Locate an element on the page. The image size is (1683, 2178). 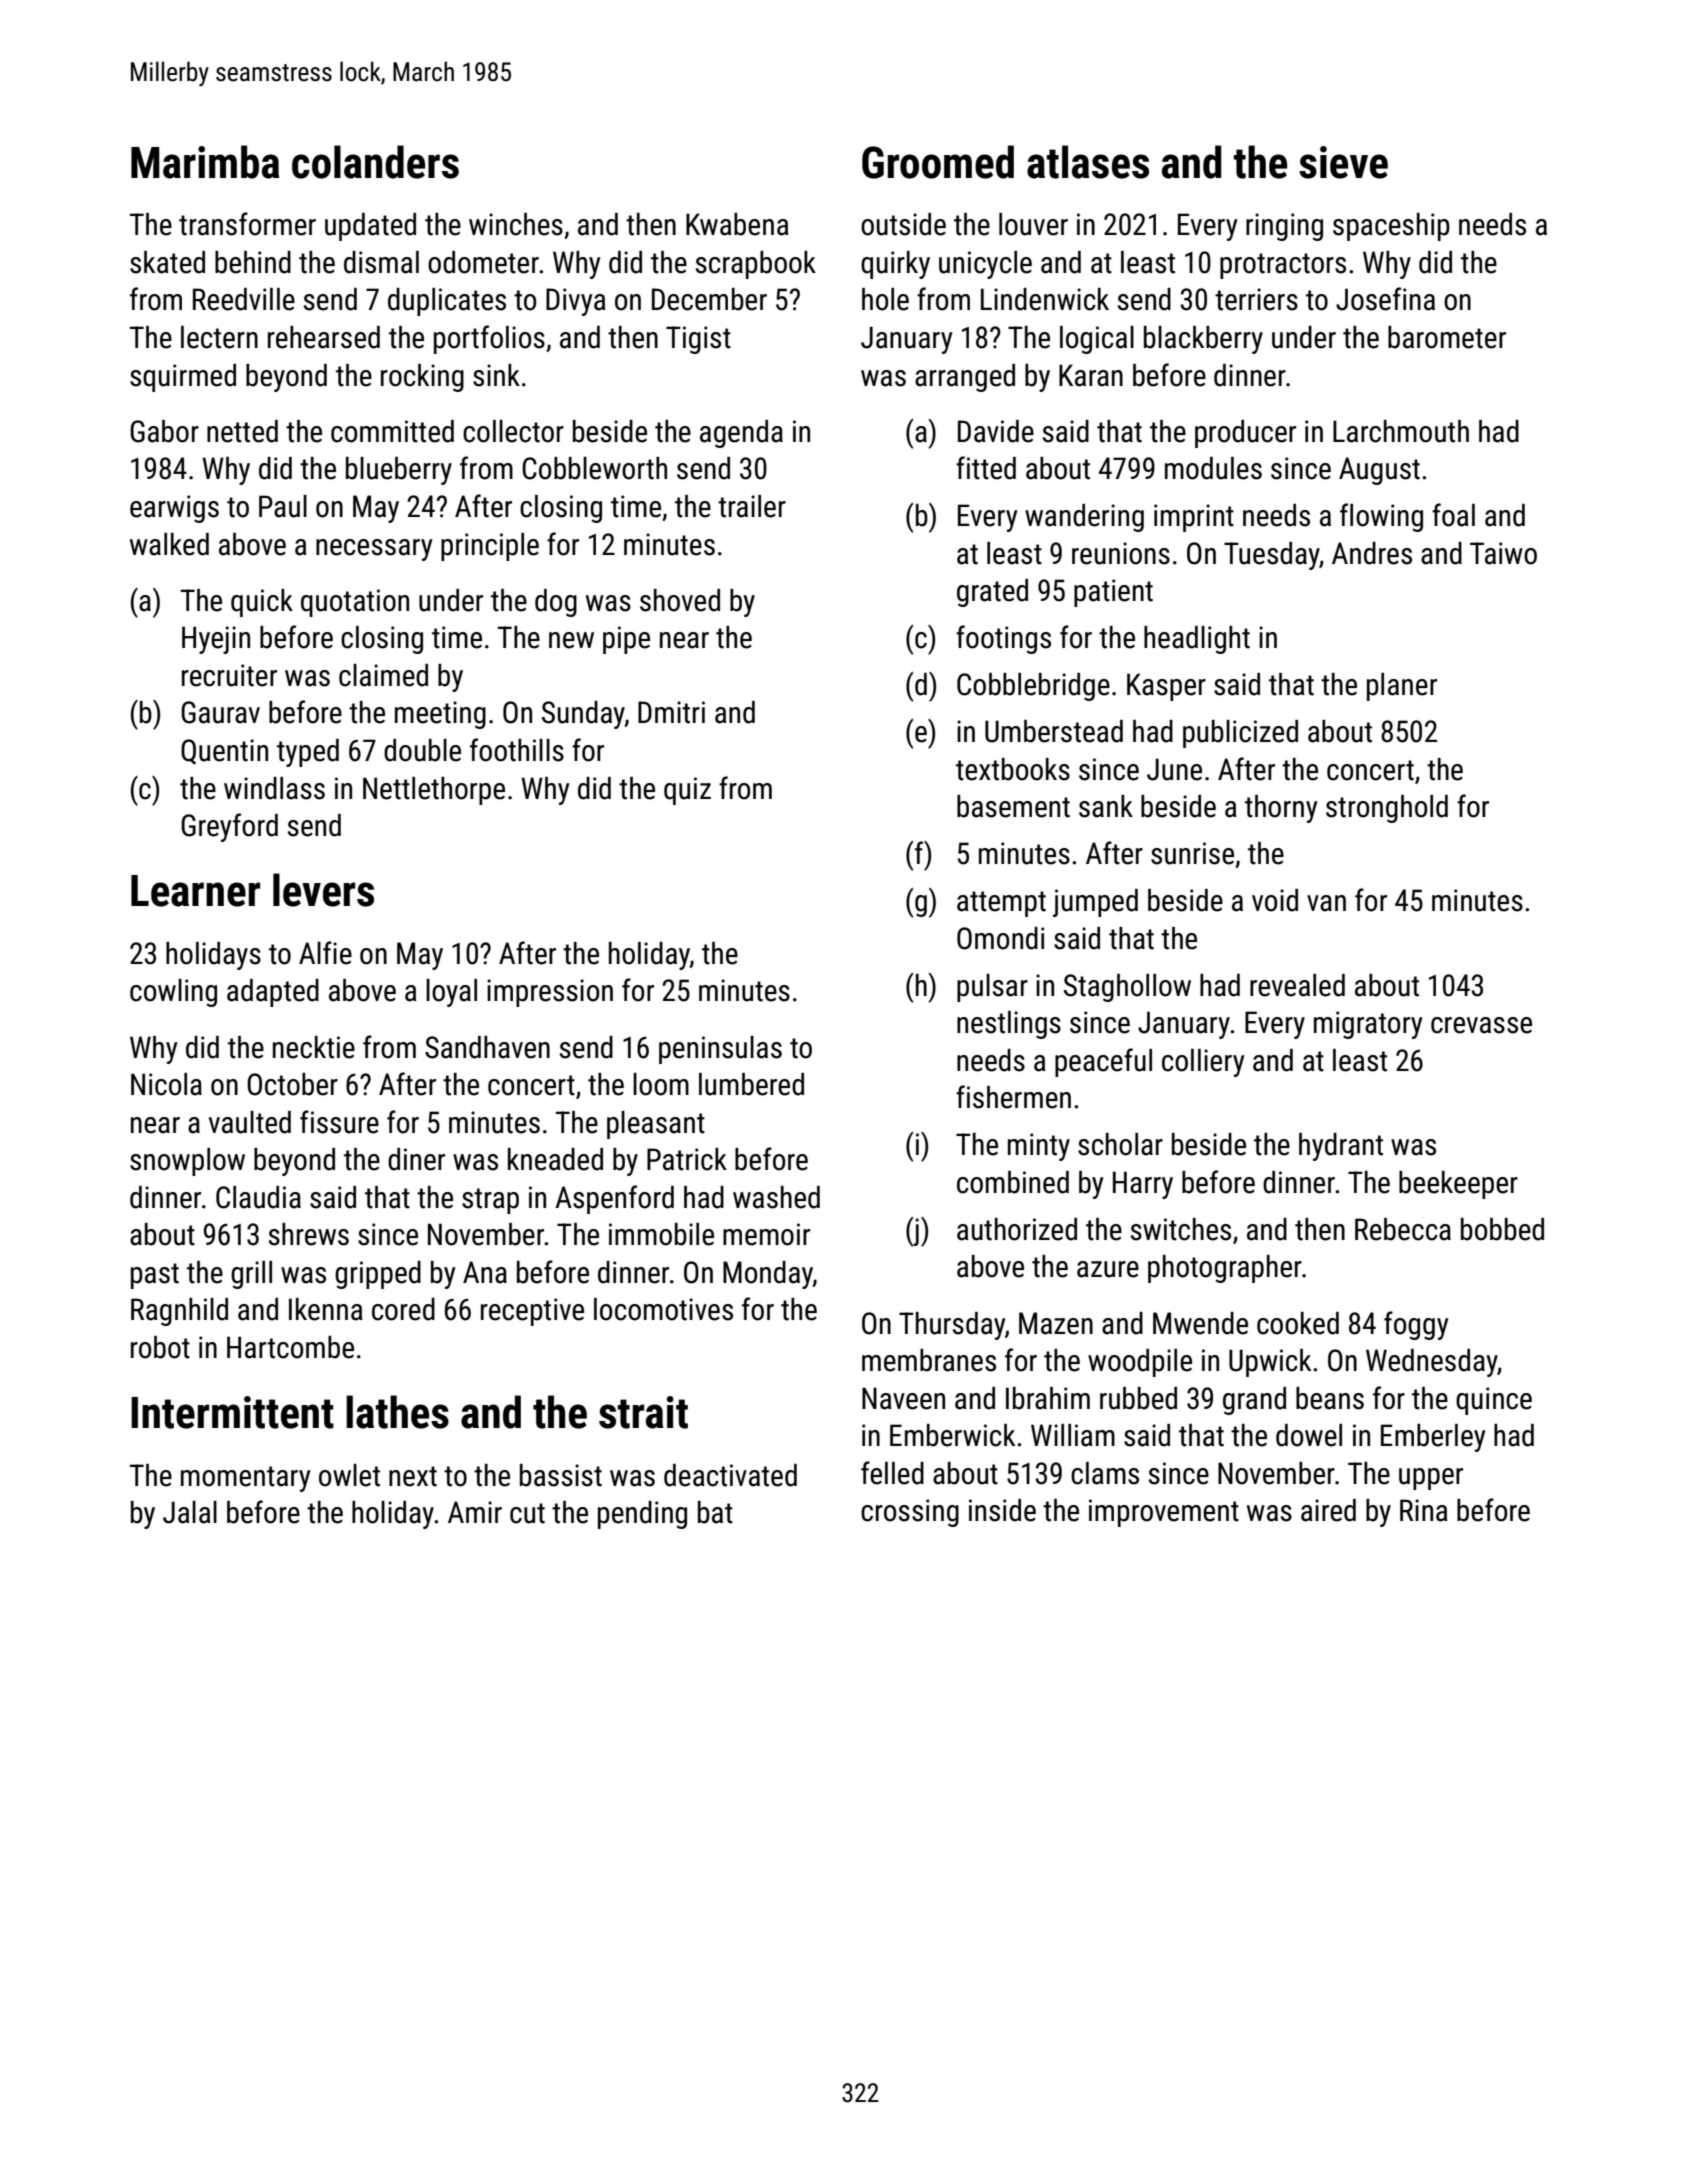
van is located at coordinates (1326, 903).
